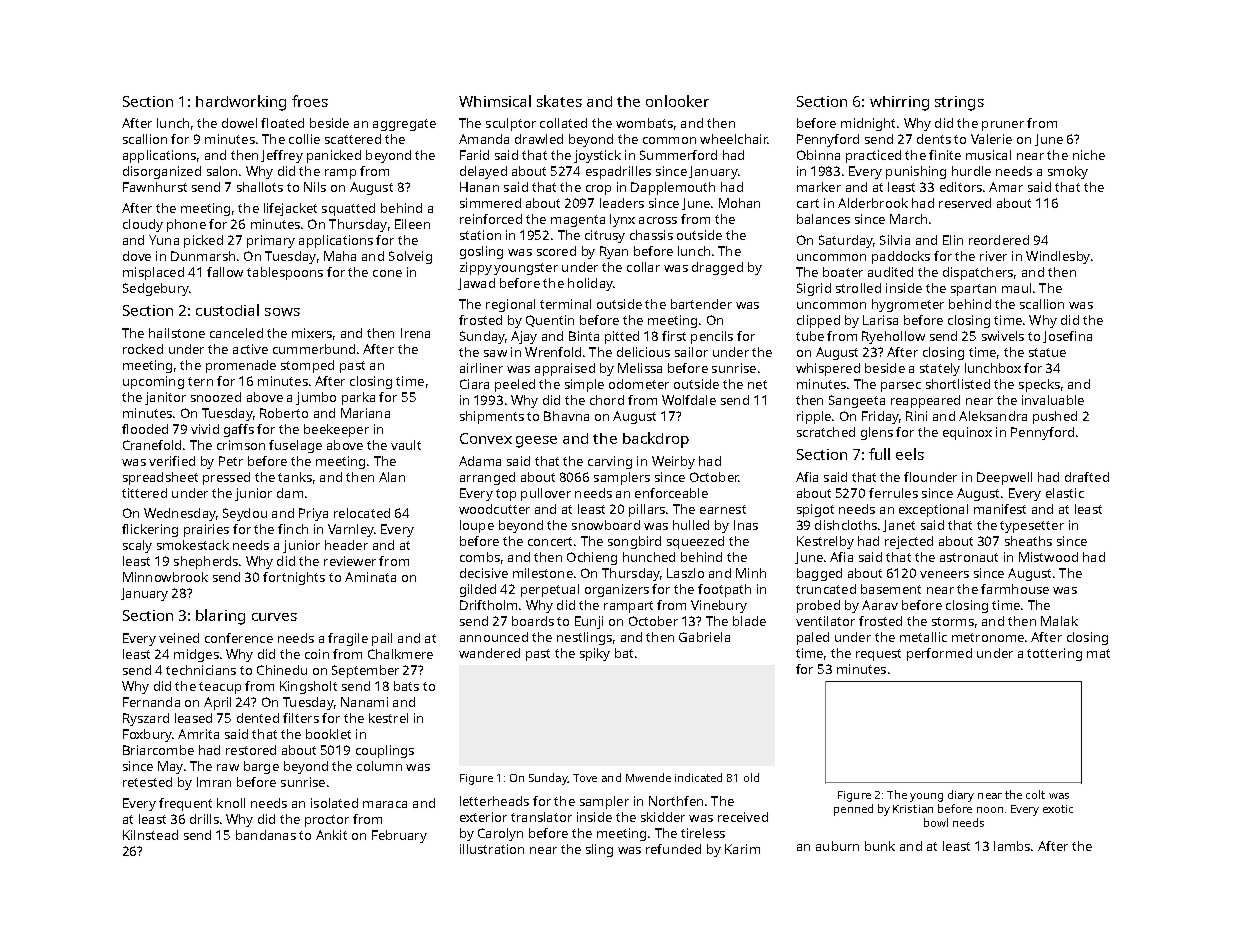 The image size is (1233, 952). What do you see at coordinates (944, 574) in the image?
I see `veneers` at bounding box center [944, 574].
